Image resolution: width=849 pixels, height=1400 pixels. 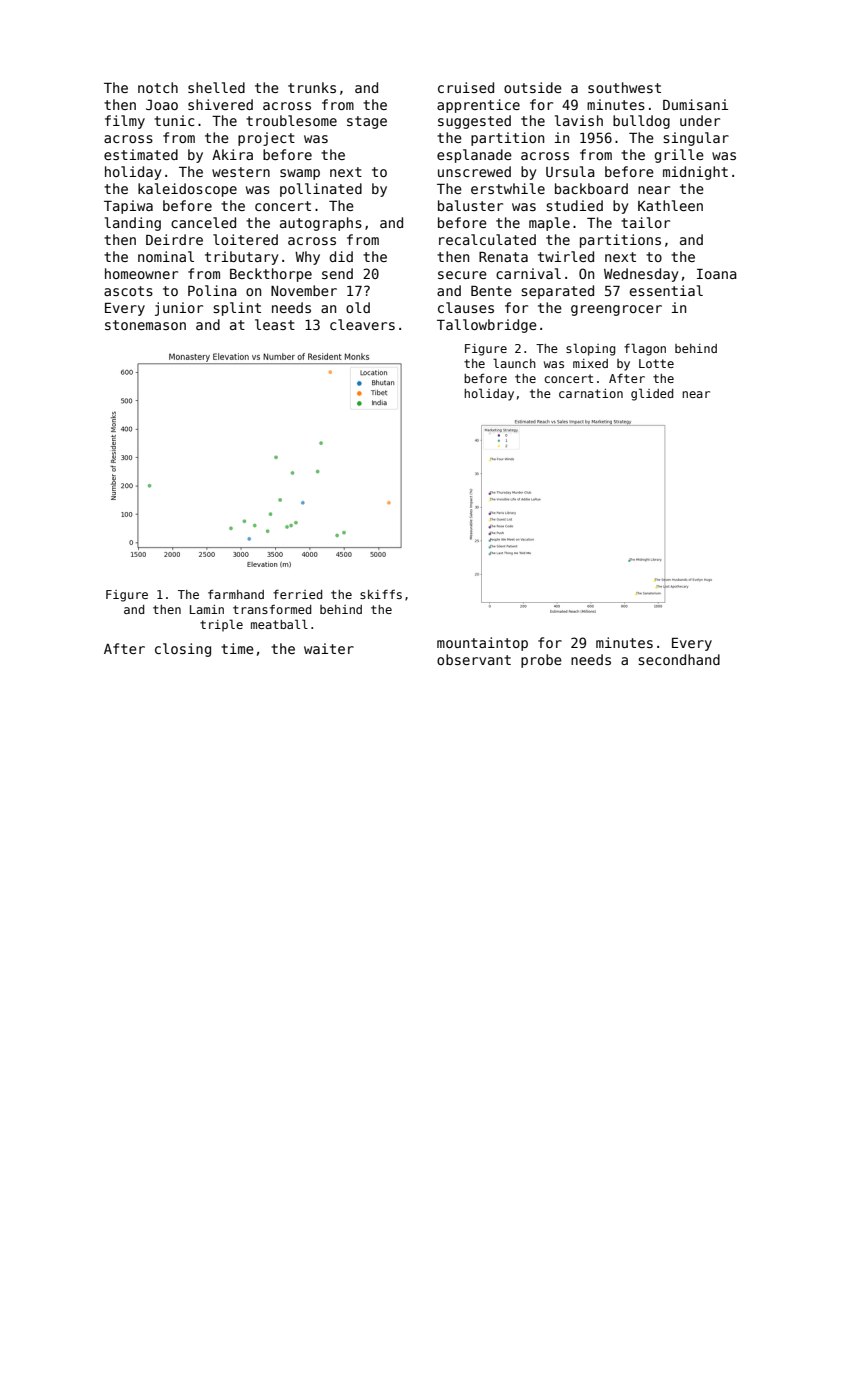 What do you see at coordinates (652, 394) in the screenshot?
I see `glided` at bounding box center [652, 394].
